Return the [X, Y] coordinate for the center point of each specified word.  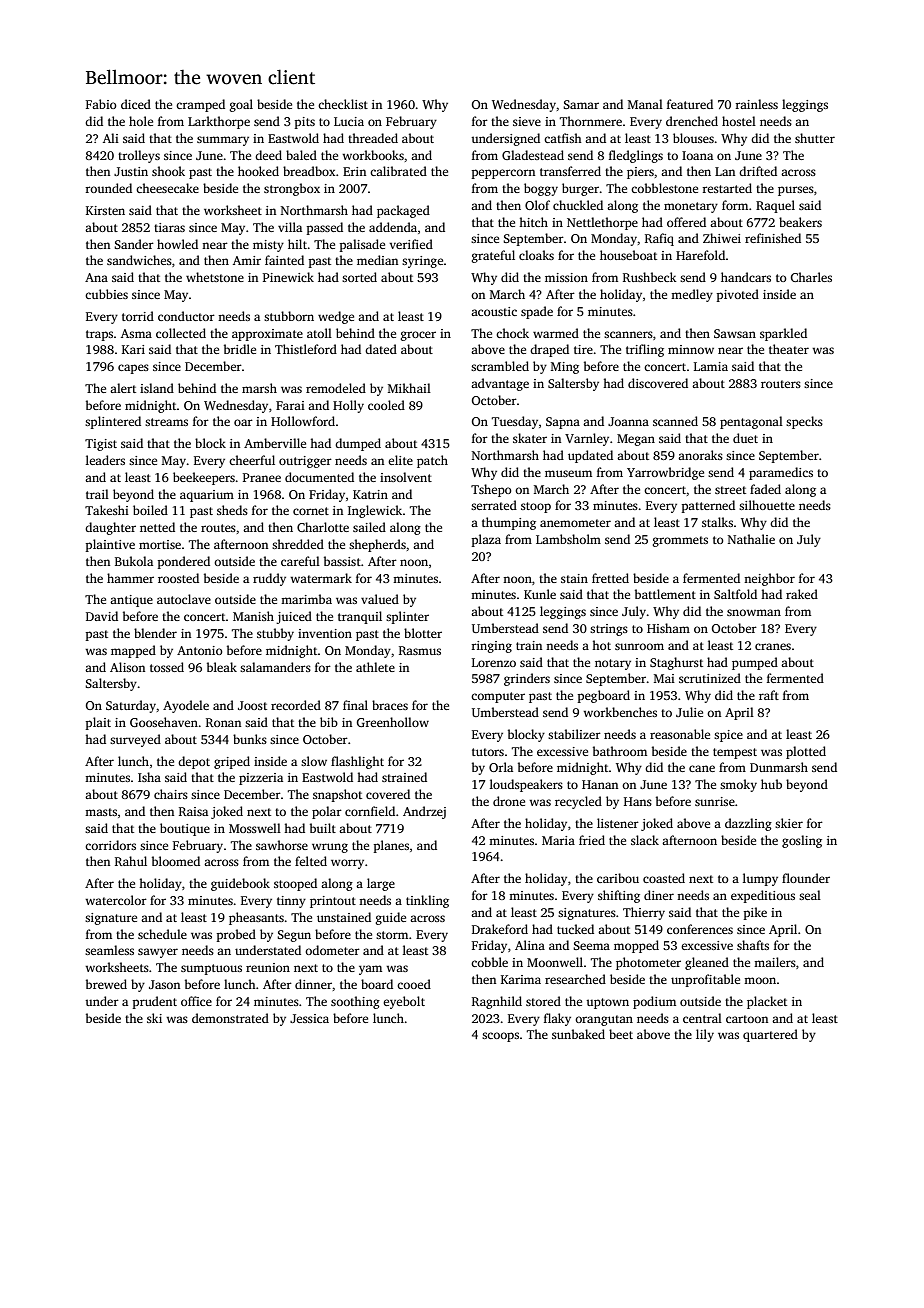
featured [690, 104]
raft [769, 695]
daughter [110, 528]
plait [98, 723]
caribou [618, 878]
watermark [321, 578]
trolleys [139, 156]
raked [802, 594]
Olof [537, 205]
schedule [162, 934]
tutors [488, 752]
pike [755, 913]
